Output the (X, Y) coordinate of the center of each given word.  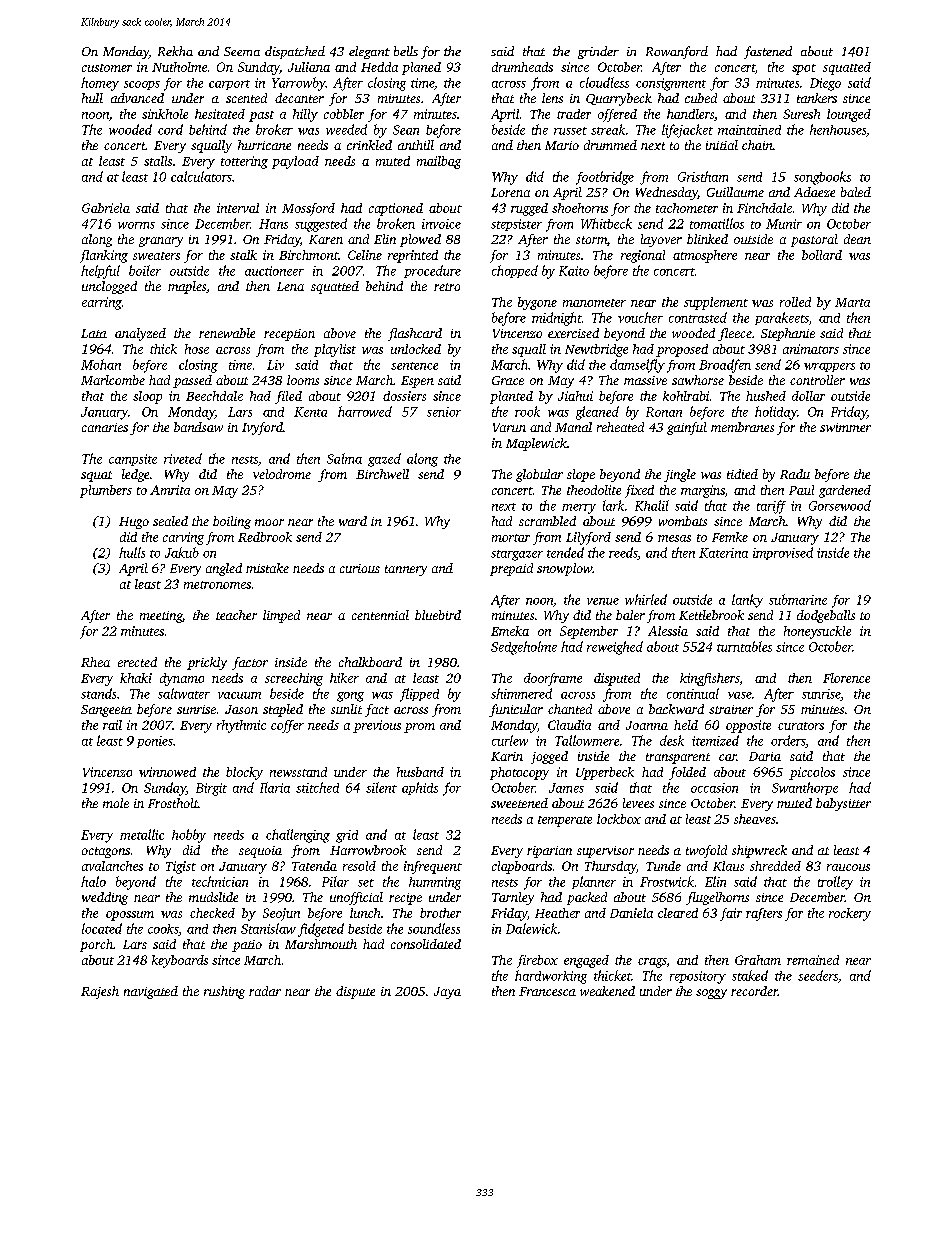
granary (161, 242)
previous (377, 726)
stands (98, 693)
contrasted (698, 317)
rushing (224, 992)
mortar (511, 538)
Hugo (134, 523)
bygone (537, 303)
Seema (242, 51)
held (686, 725)
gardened (845, 491)
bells (406, 51)
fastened (768, 52)
